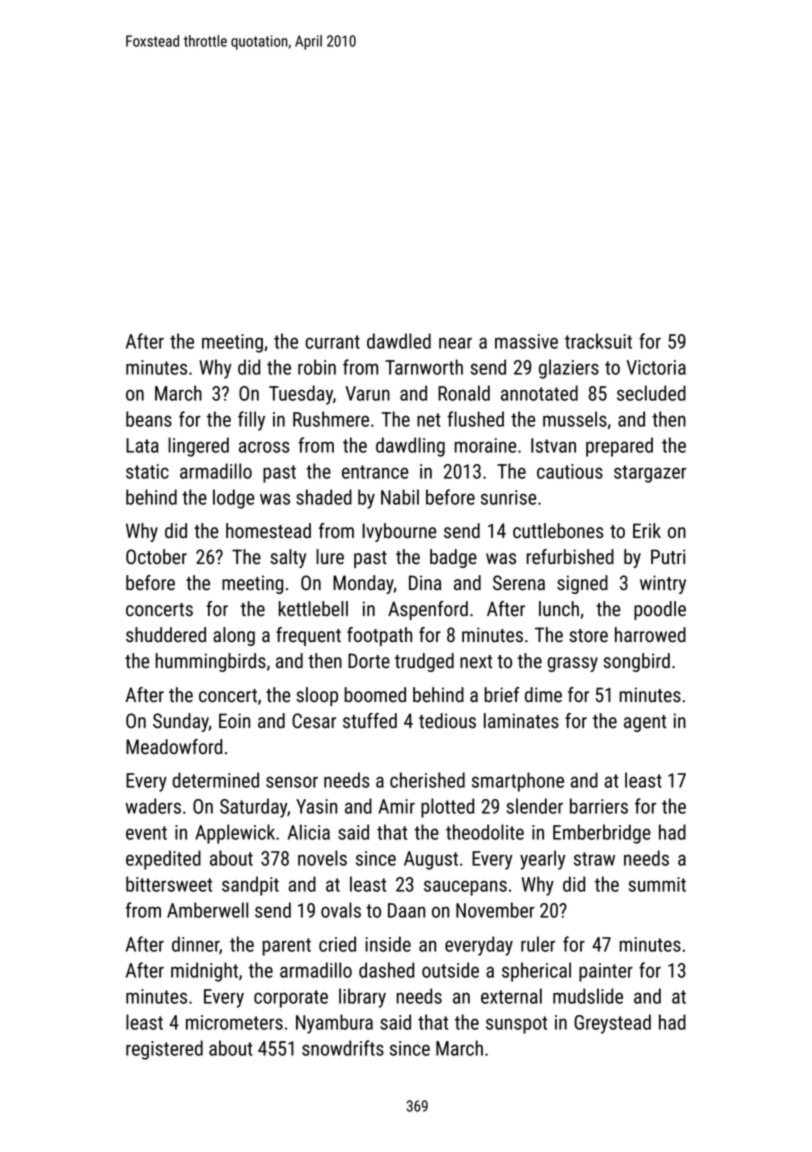  Describe the element at coordinates (651, 393) in the image. I see `secluded` at that location.
